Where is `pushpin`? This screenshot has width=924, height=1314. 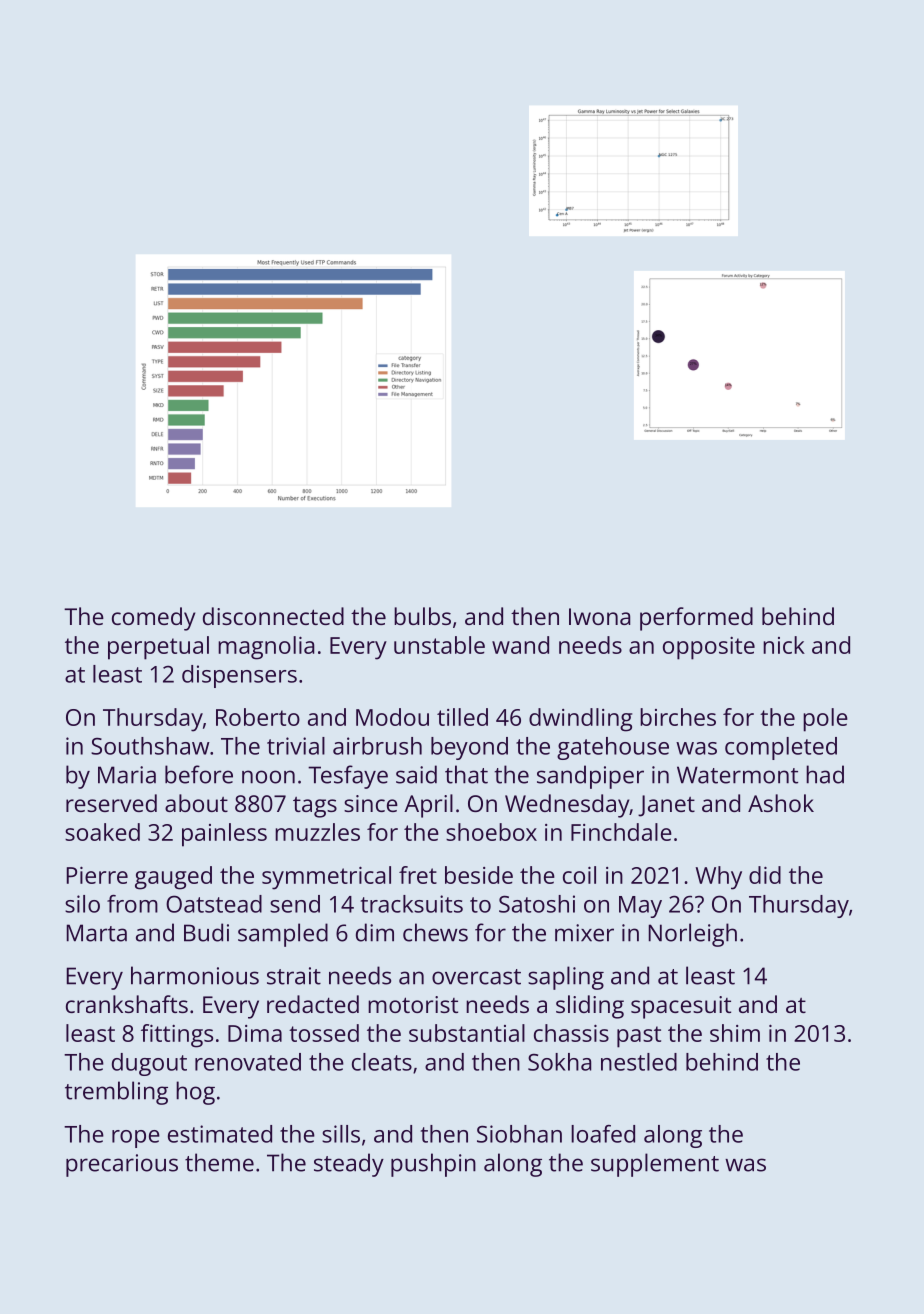
pushpin is located at coordinates (433, 1165).
